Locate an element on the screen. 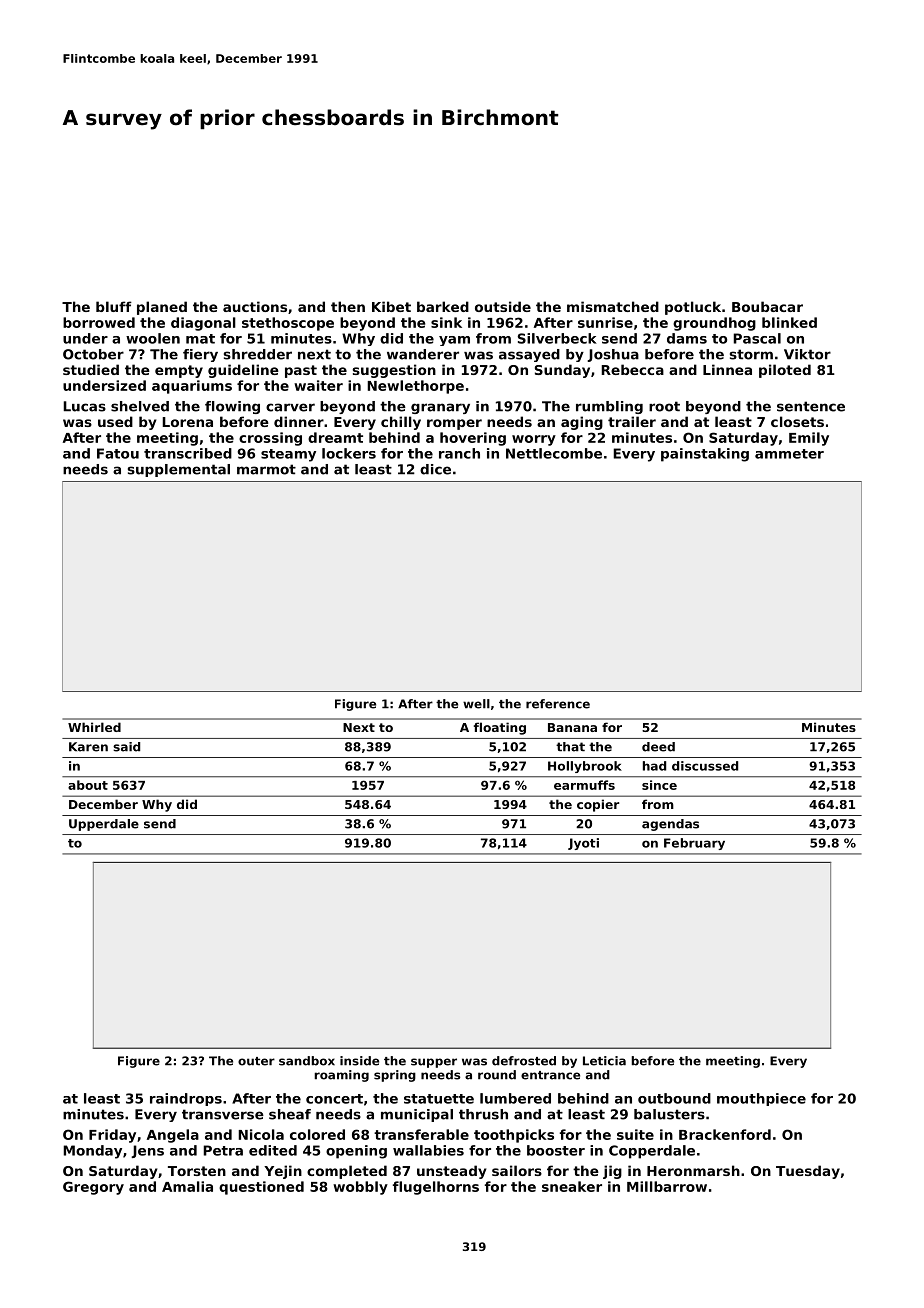  Friday is located at coordinates (112, 1136).
